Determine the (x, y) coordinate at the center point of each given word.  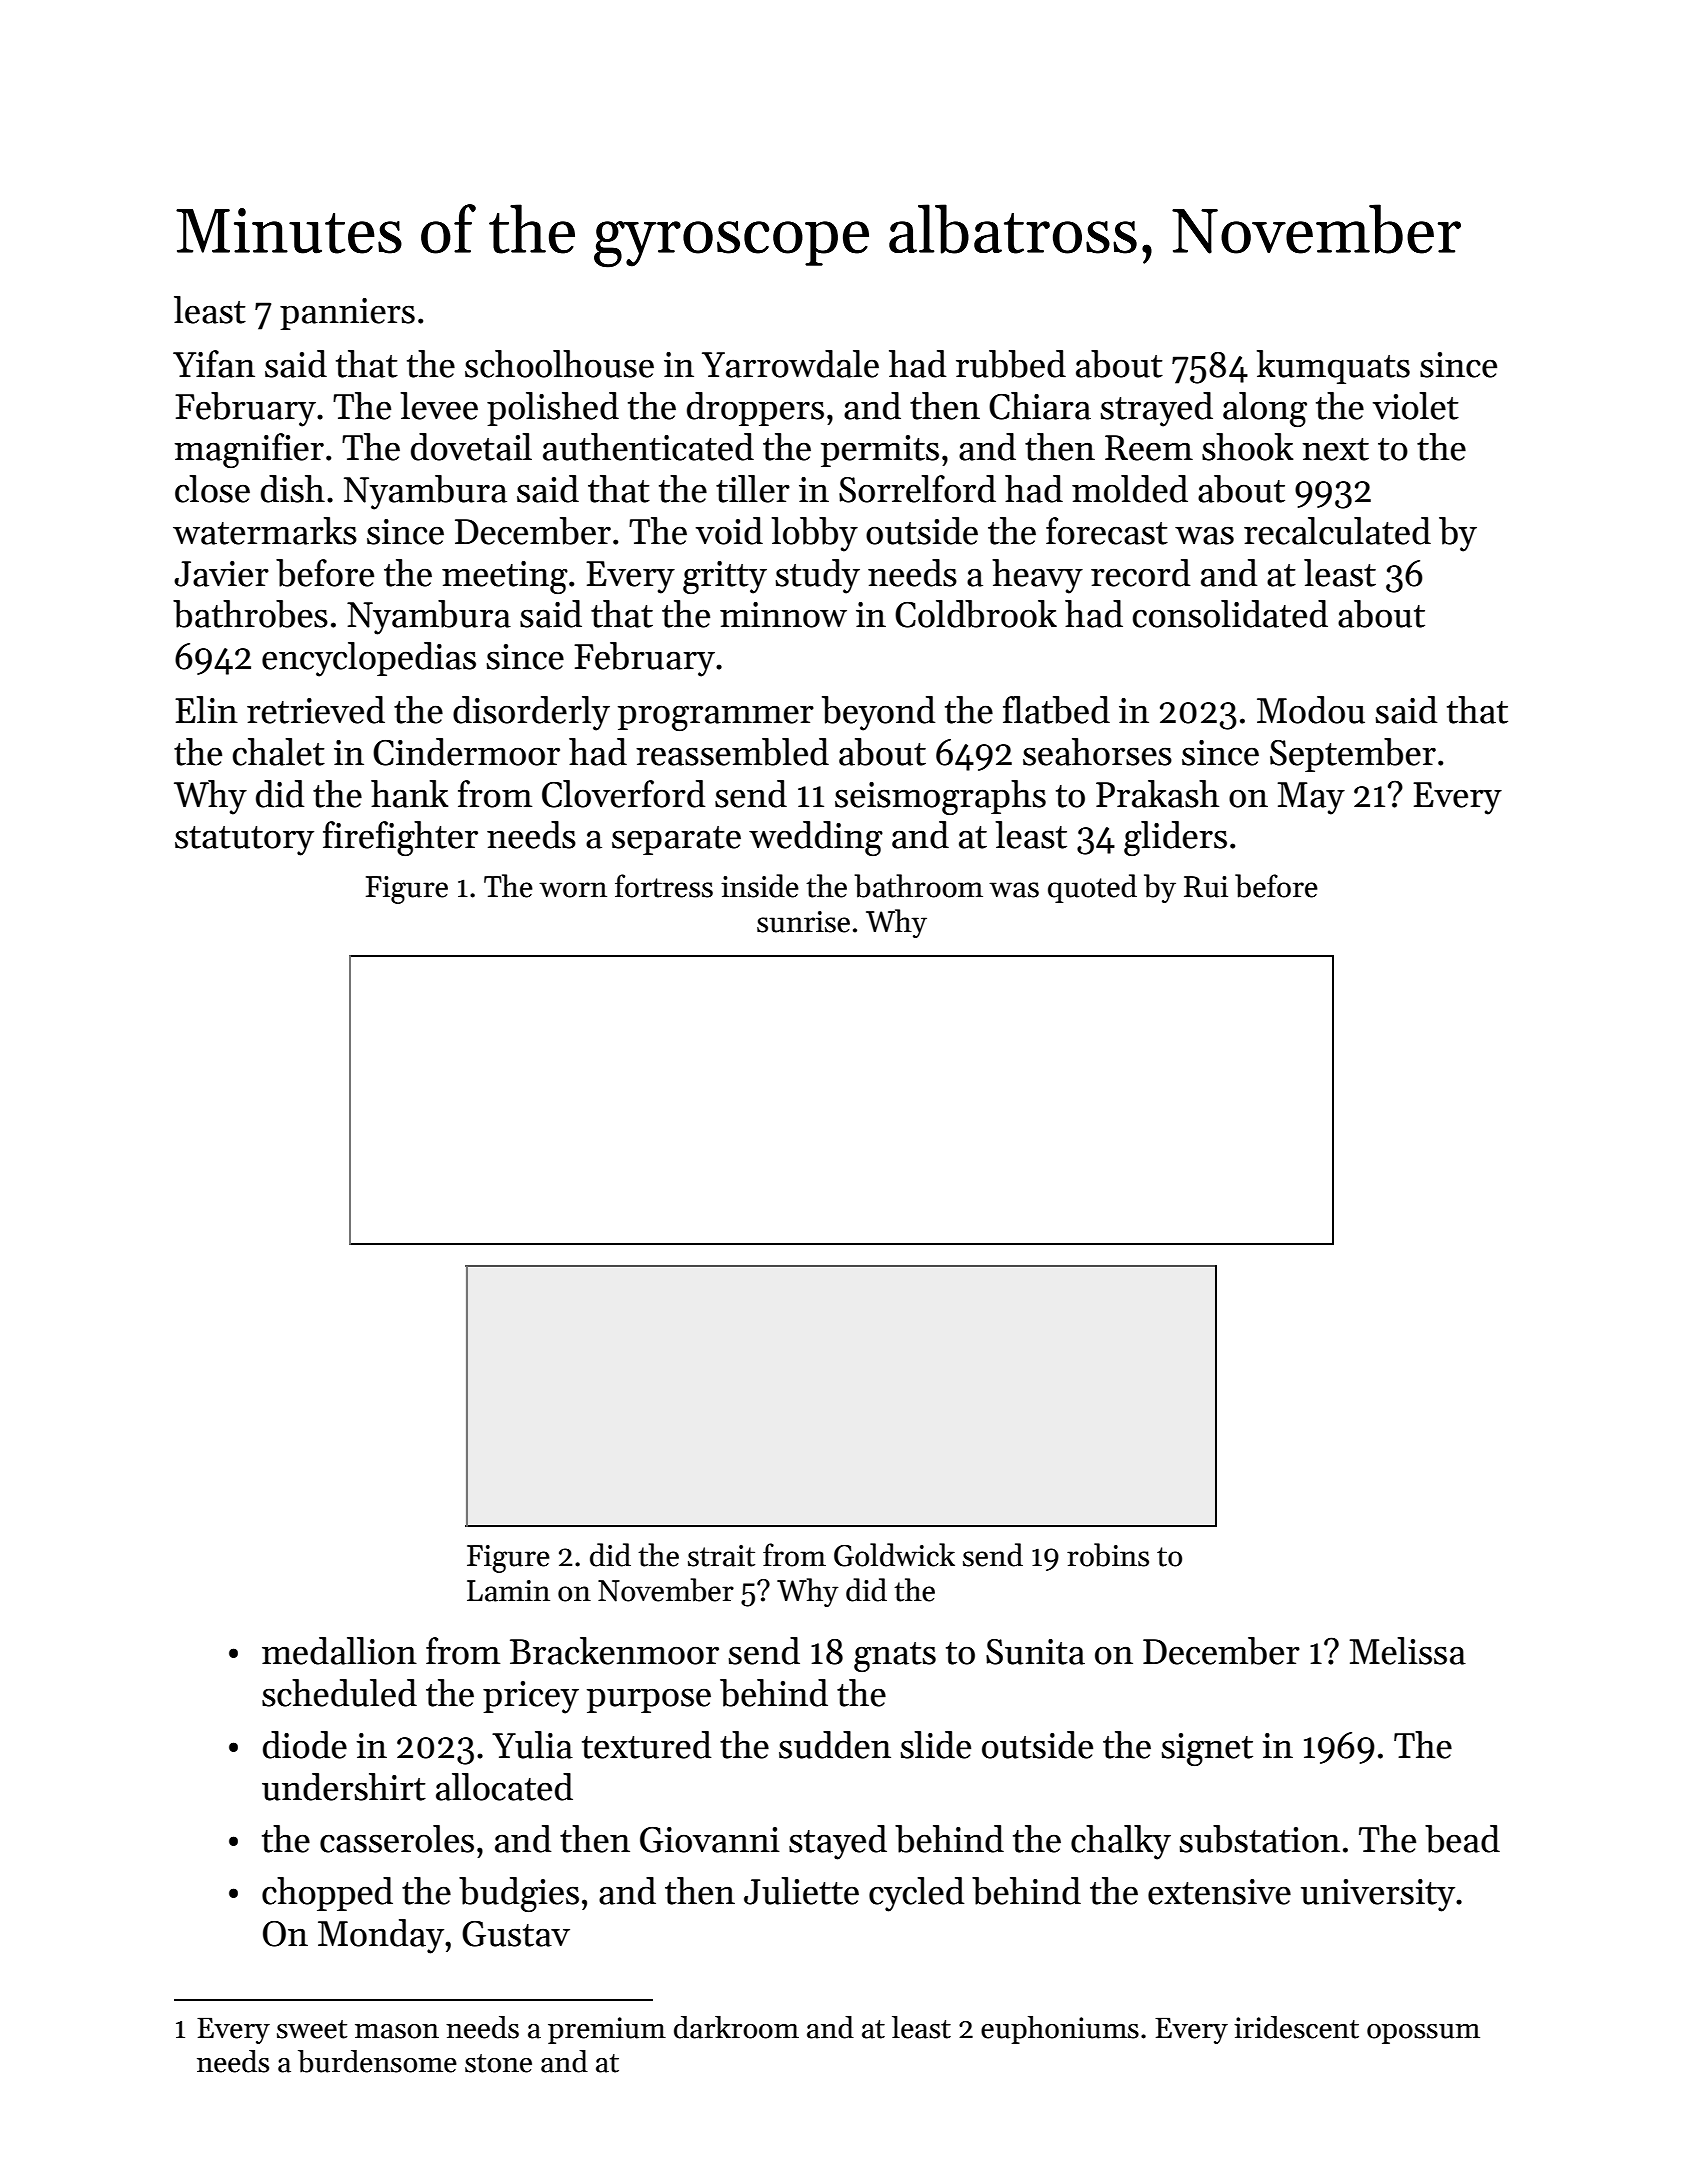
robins (1108, 1555)
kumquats (1333, 367)
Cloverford (623, 794)
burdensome (377, 2061)
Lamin (508, 1591)
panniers (347, 314)
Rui (1206, 887)
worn (573, 890)
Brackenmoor (614, 1651)
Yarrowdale (790, 364)
